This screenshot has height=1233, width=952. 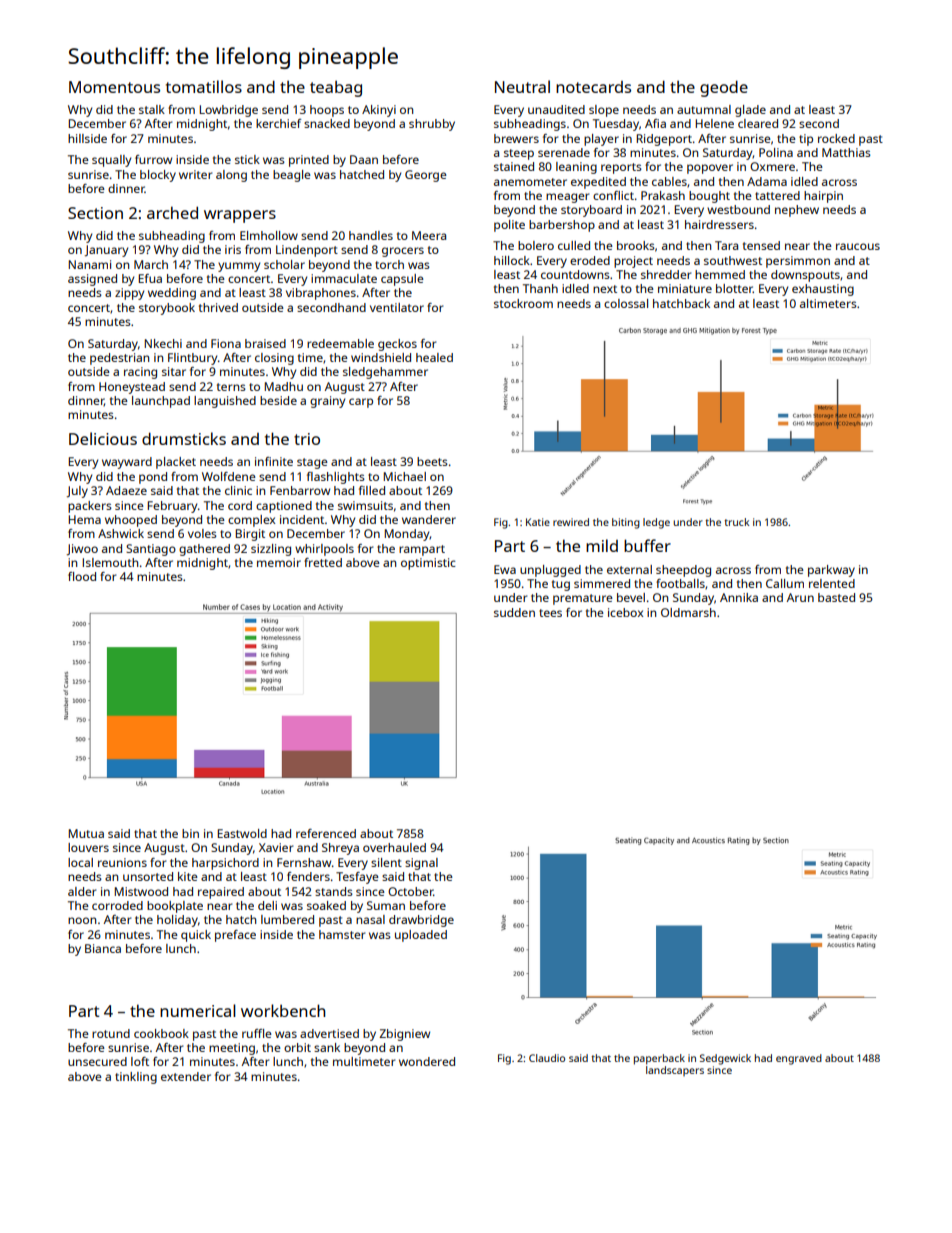 What do you see at coordinates (626, 303) in the screenshot?
I see `colossal` at bounding box center [626, 303].
